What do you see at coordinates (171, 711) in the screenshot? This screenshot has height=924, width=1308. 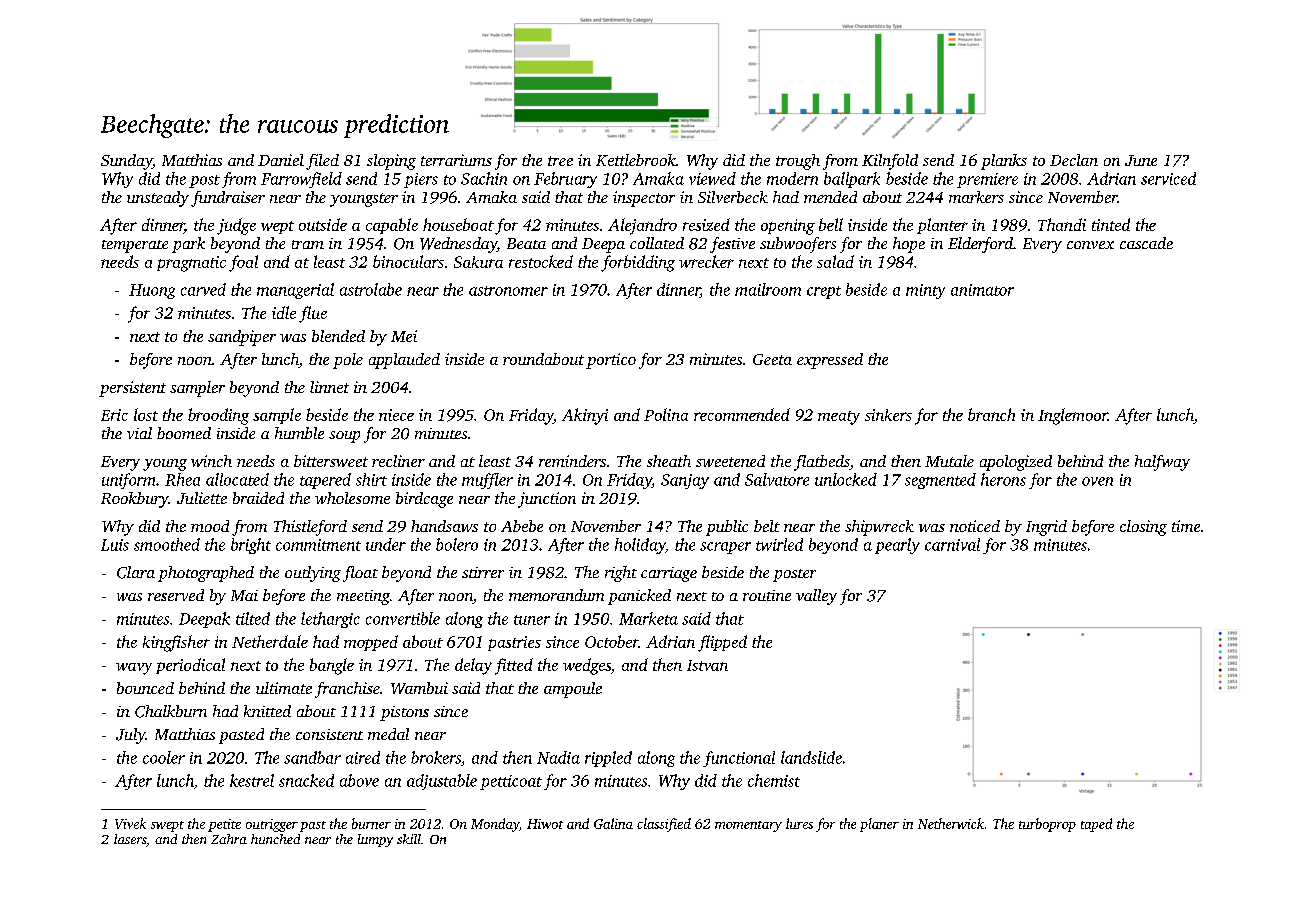 I see `Chalkburn` at bounding box center [171, 711].
